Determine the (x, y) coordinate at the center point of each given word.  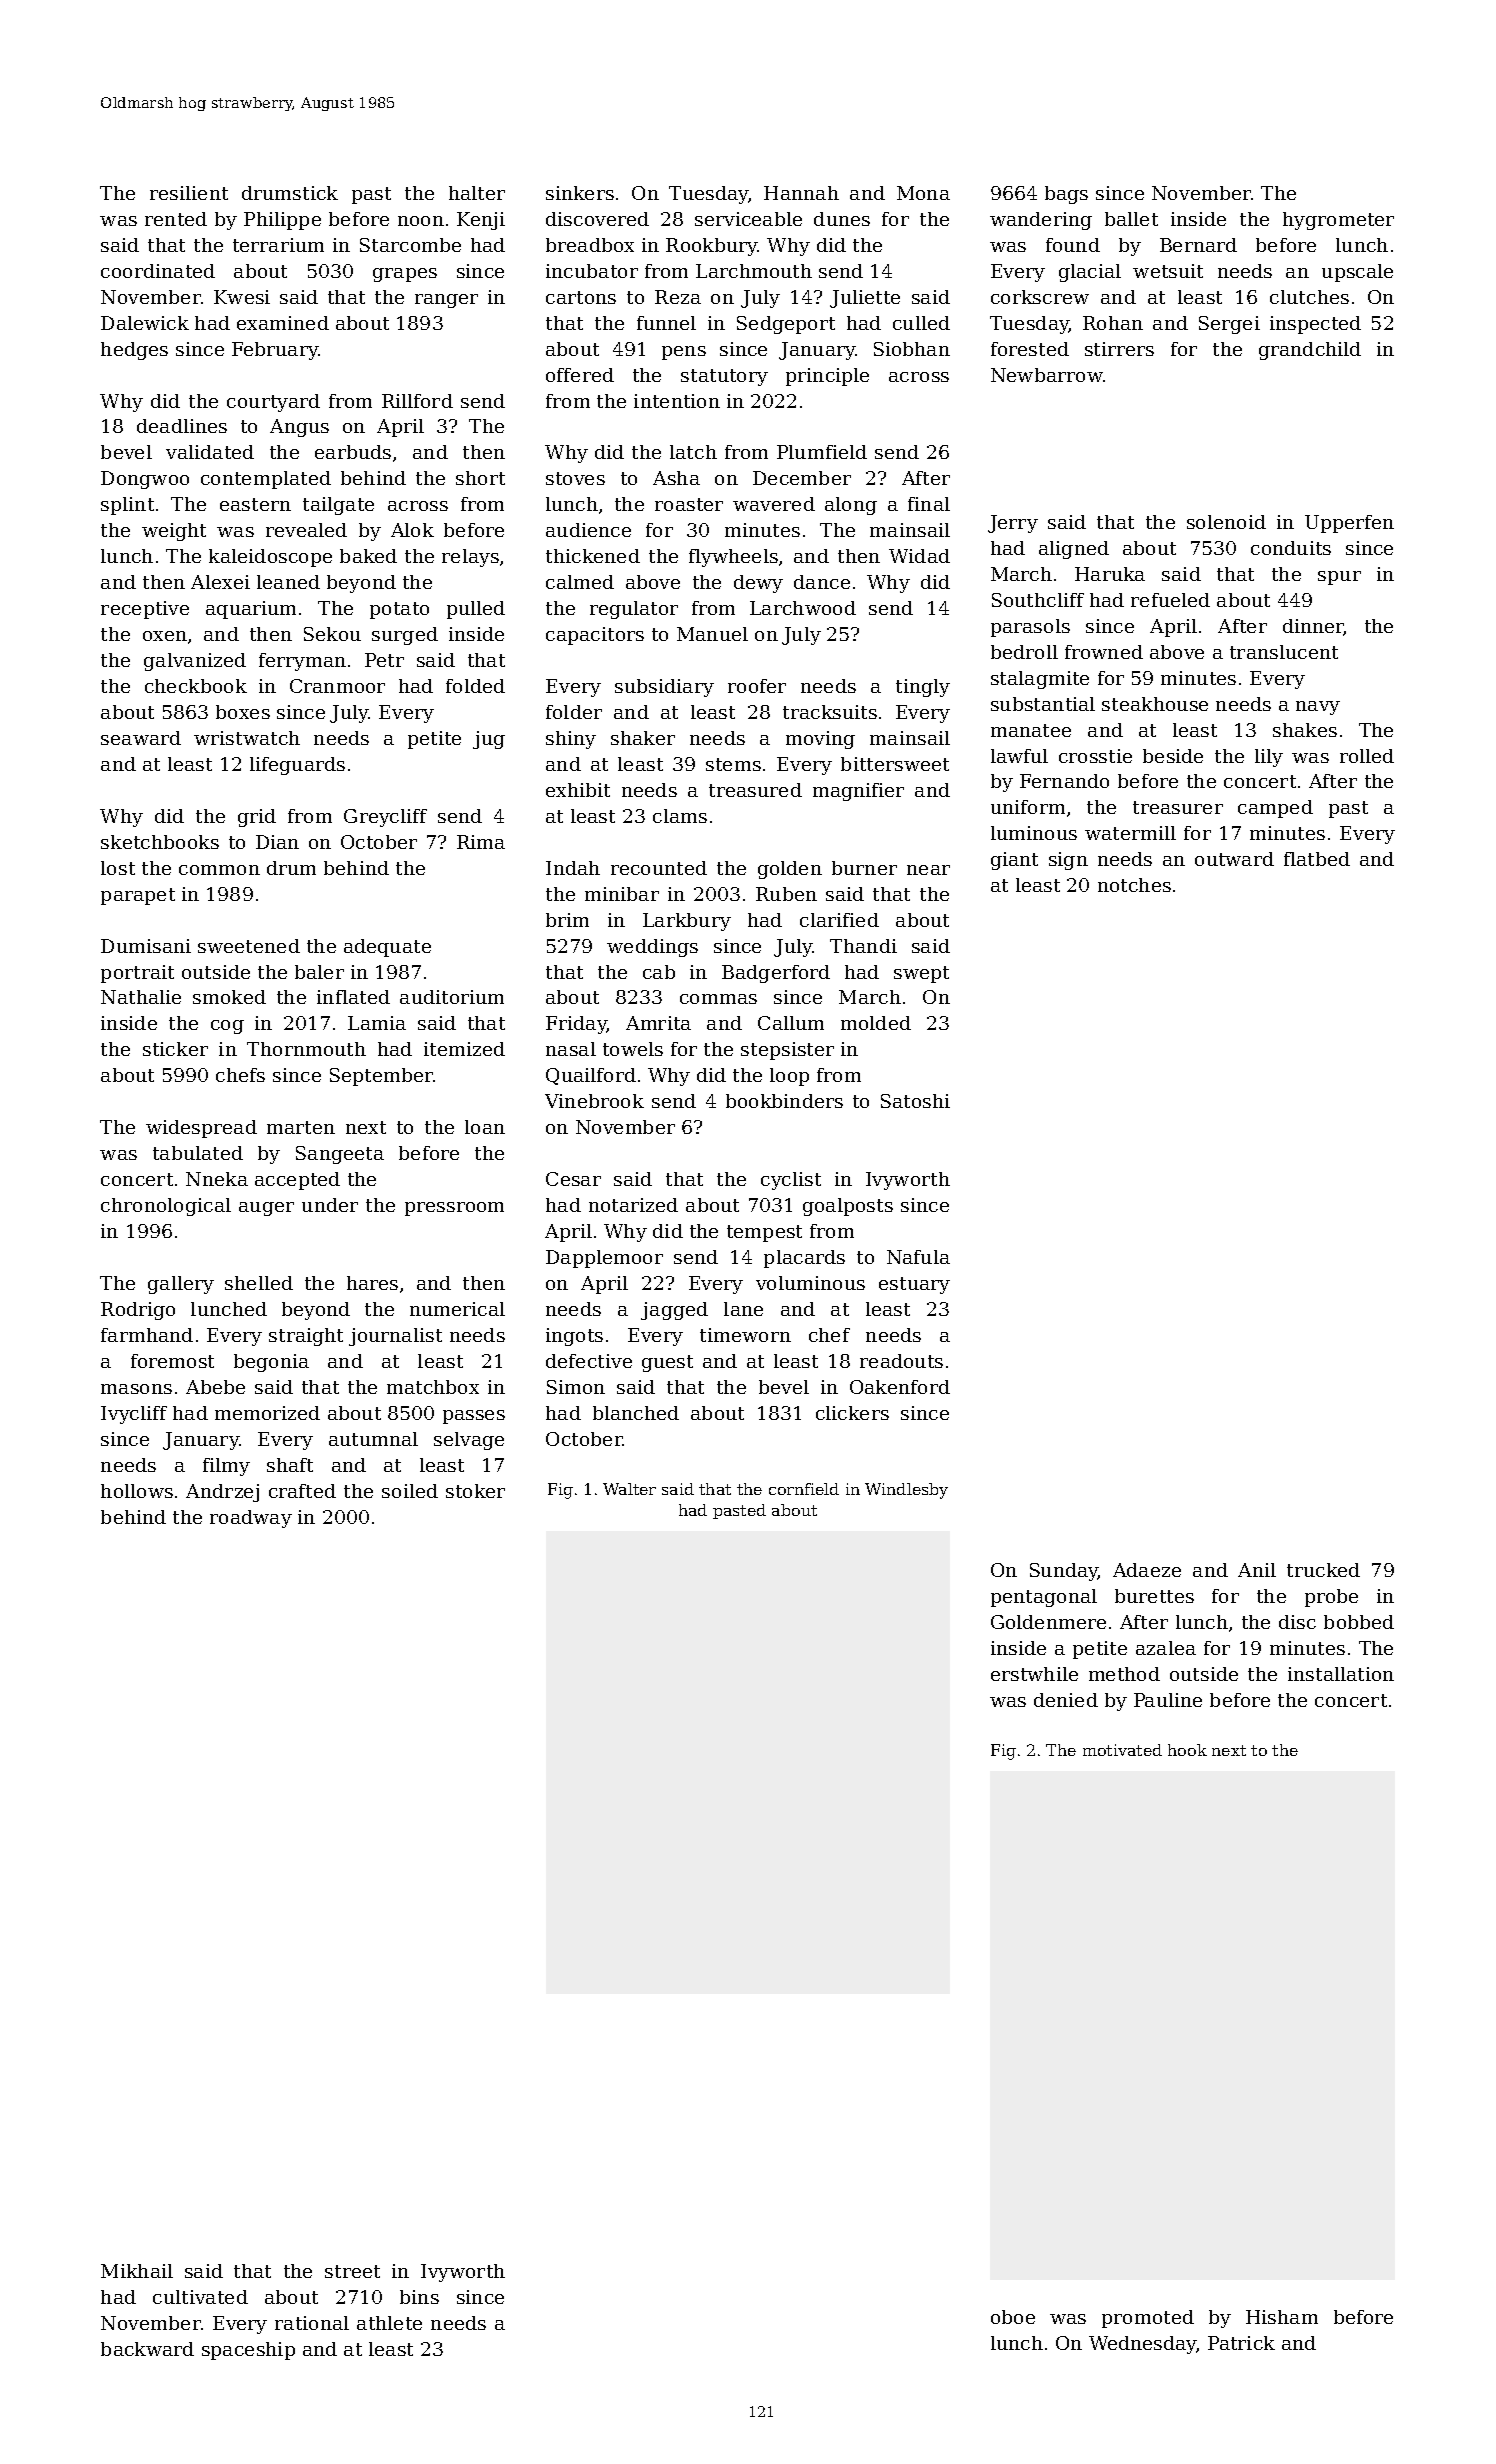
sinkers (580, 193)
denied (1066, 1700)
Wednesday (1143, 2345)
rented (176, 219)
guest (667, 1363)
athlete (389, 2323)
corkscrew (1040, 297)
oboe (1013, 2317)
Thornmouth (306, 1049)
